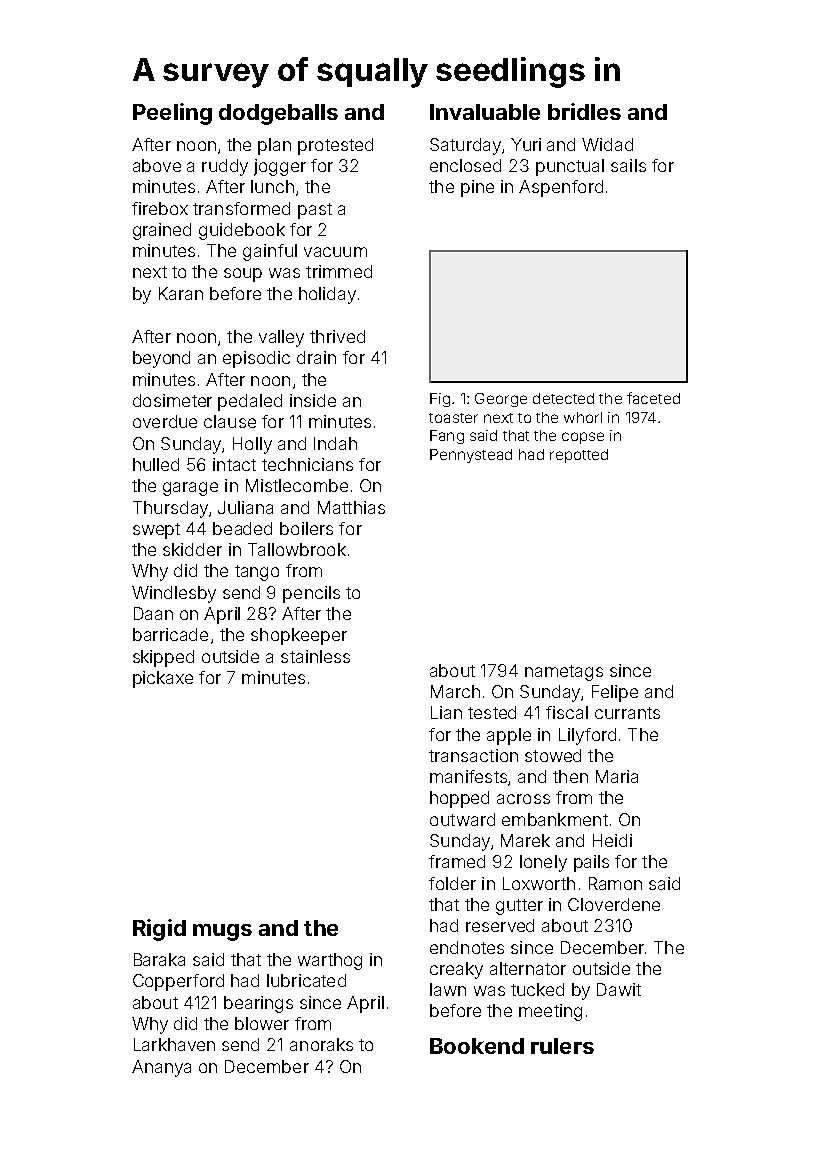 The image size is (820, 1164). Describe the element at coordinates (452, 883) in the page. I see `folder` at that location.
